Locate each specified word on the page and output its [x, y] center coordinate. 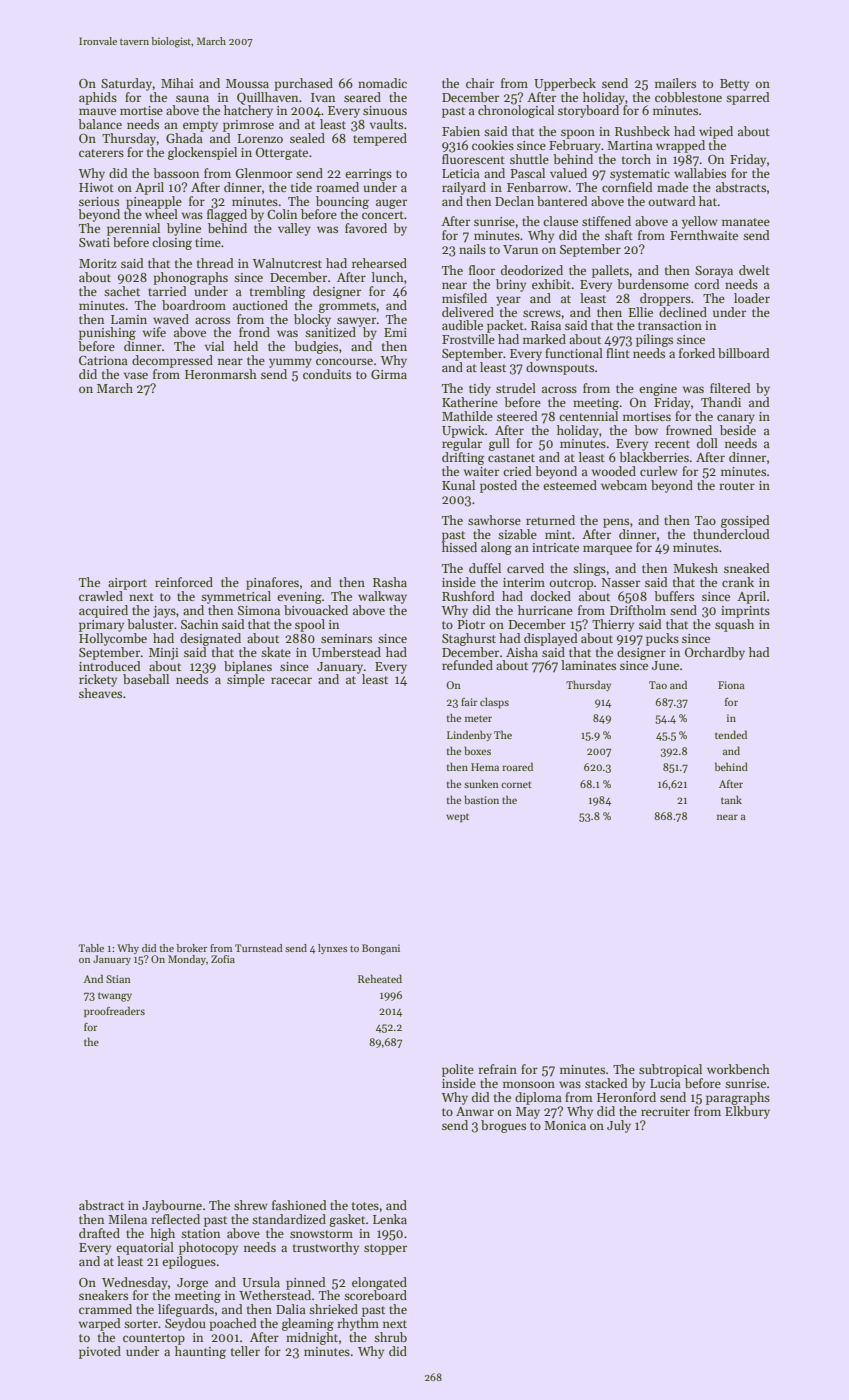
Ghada [184, 138]
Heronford [626, 1097]
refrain [497, 1069]
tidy [480, 389]
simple [246, 680]
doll [707, 443]
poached [233, 1324]
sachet [122, 291]
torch [636, 159]
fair [469, 702]
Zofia [223, 959]
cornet [516, 784]
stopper [385, 1249]
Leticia [461, 173]
